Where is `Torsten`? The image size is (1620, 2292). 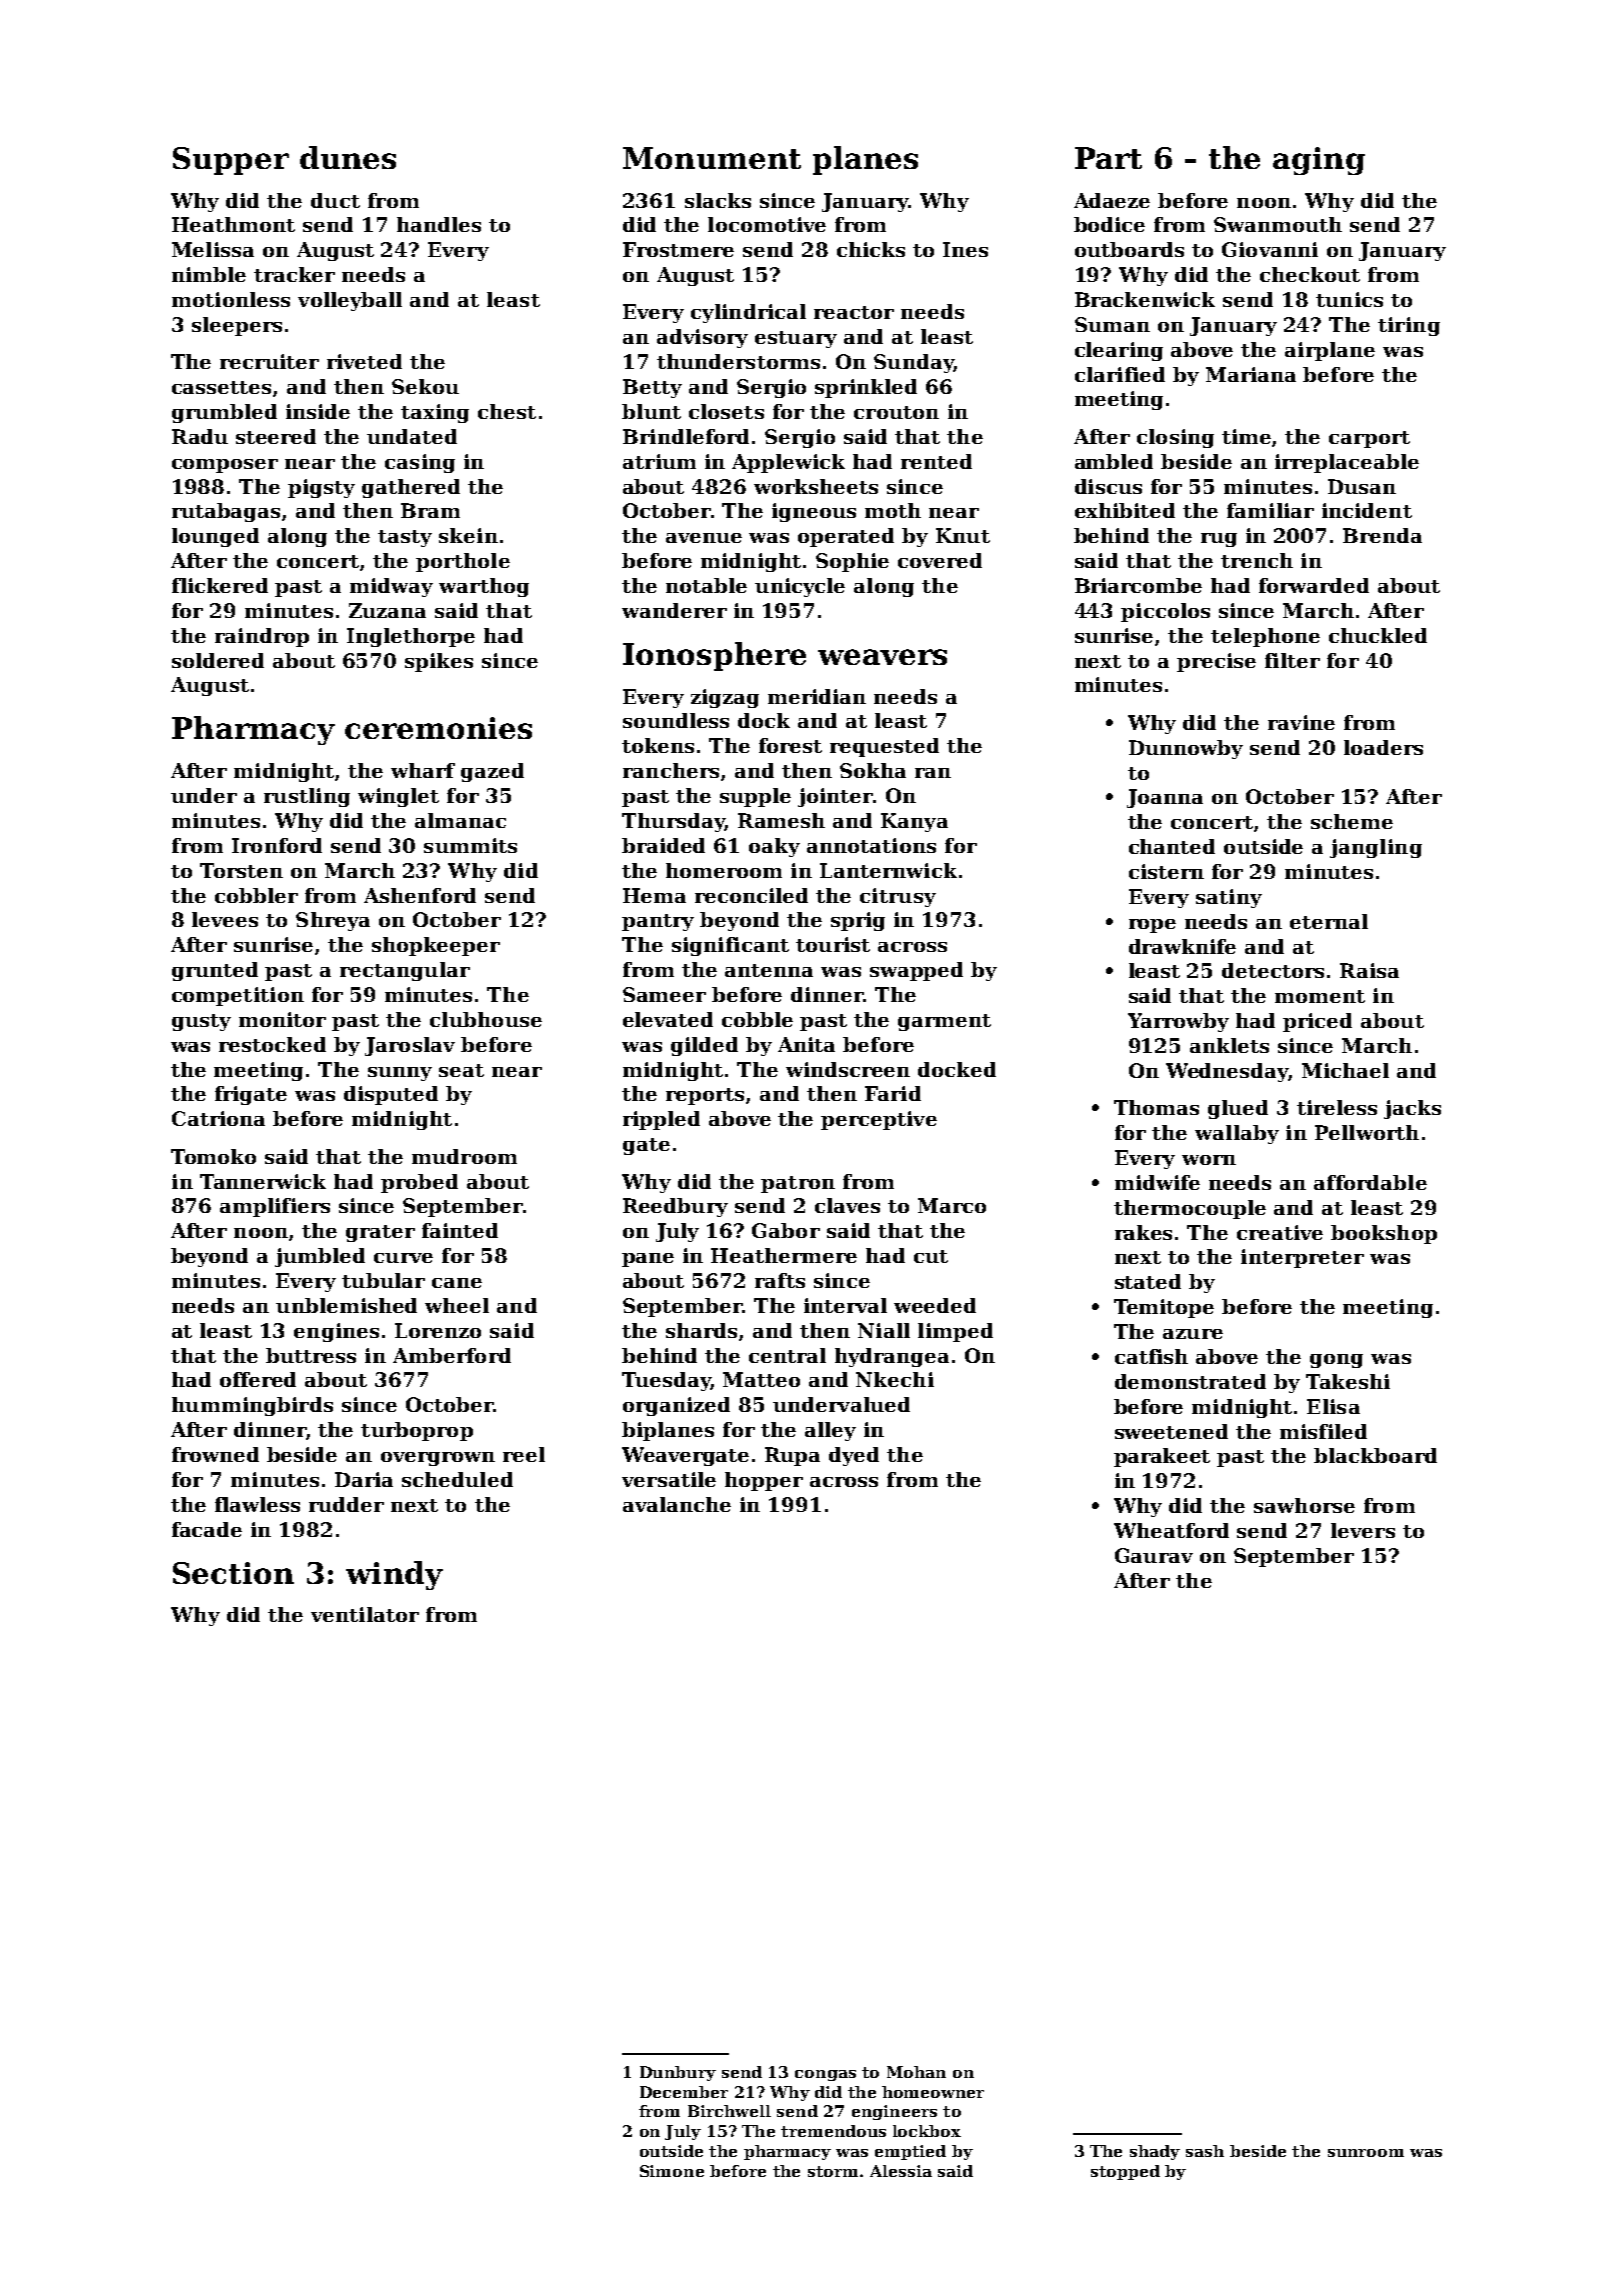
Torsten is located at coordinates (241, 870).
